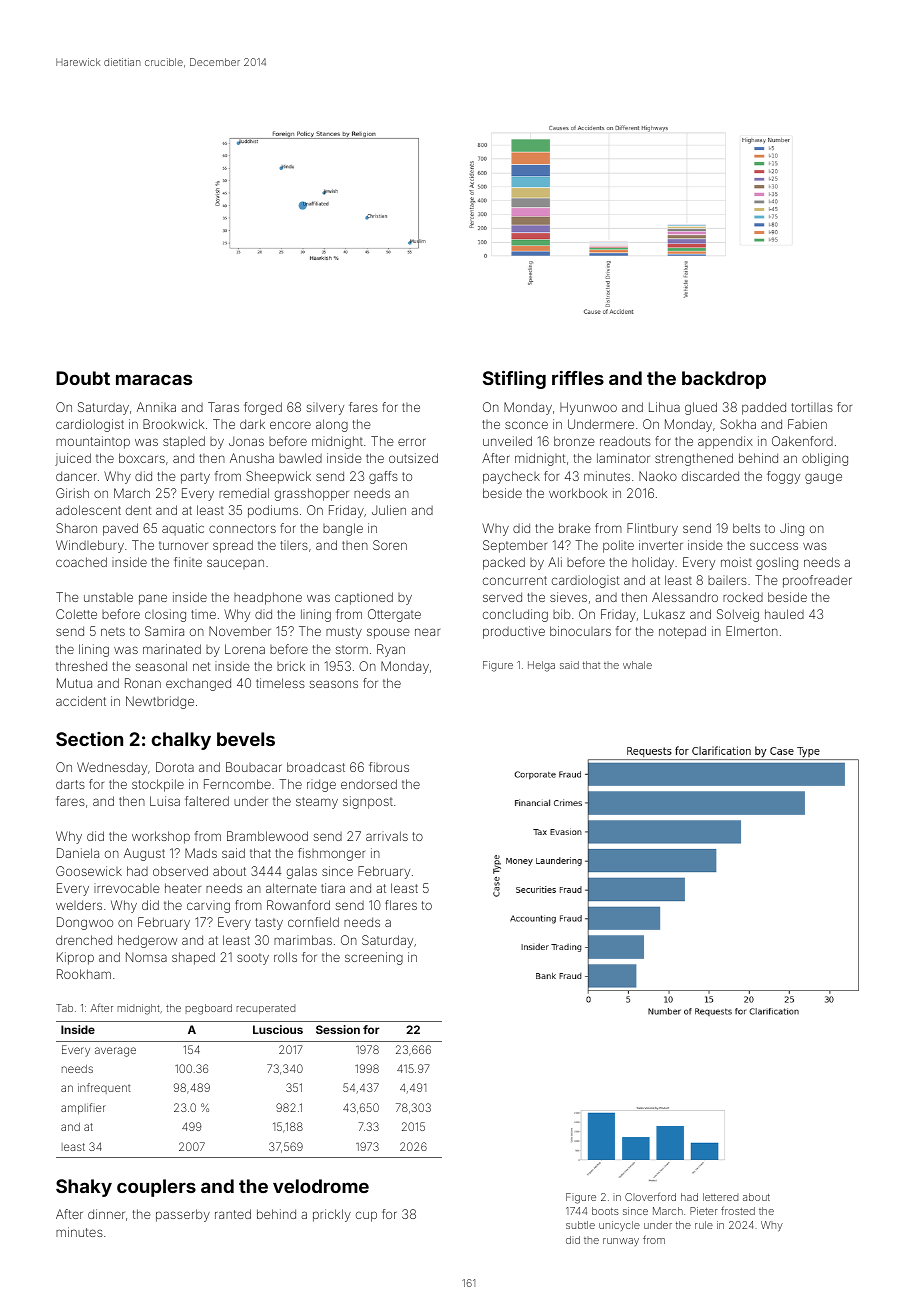 This screenshot has width=924, height=1308. Describe the element at coordinates (637, 665) in the screenshot. I see `whale` at that location.
